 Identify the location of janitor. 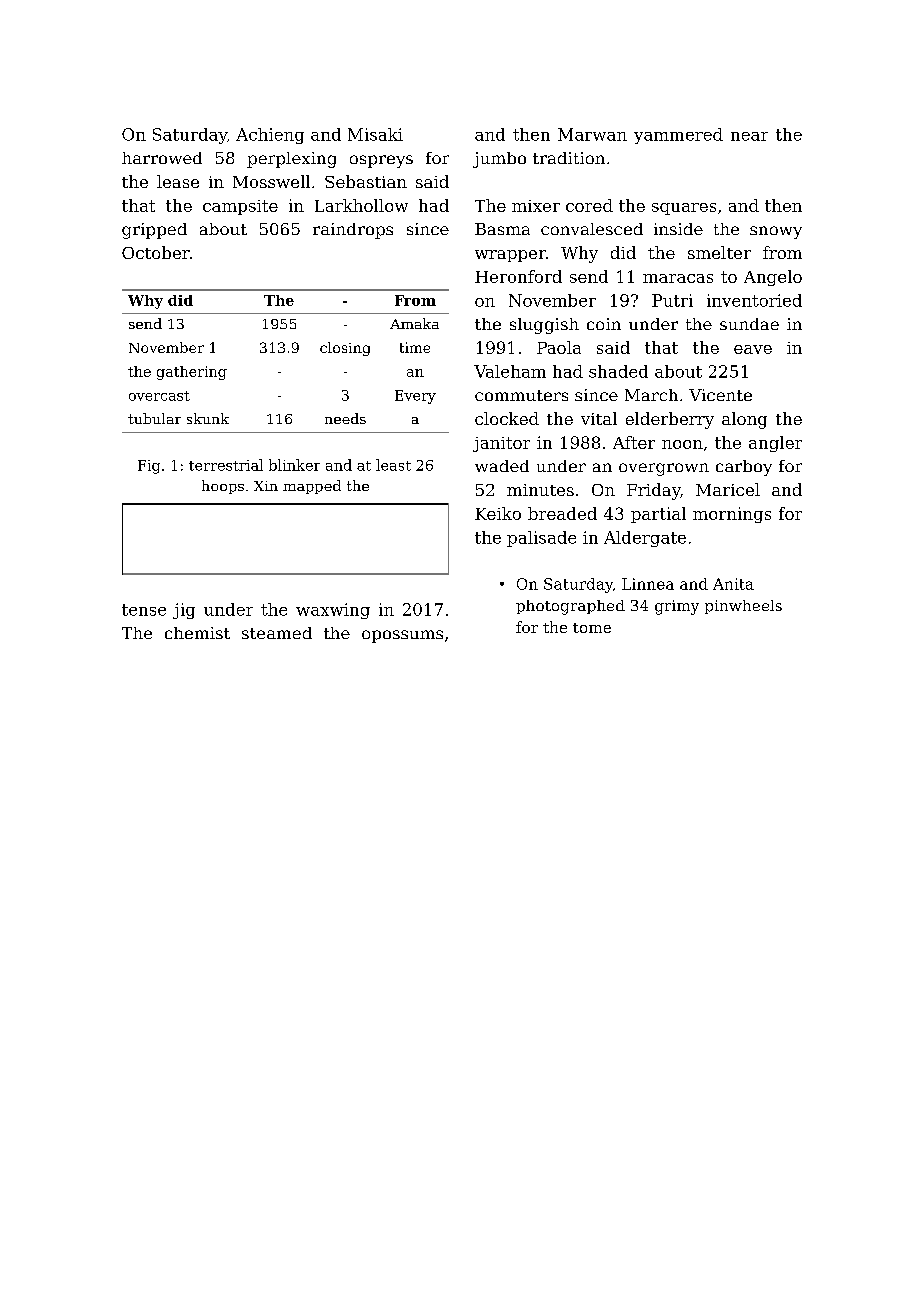
(501, 444).
